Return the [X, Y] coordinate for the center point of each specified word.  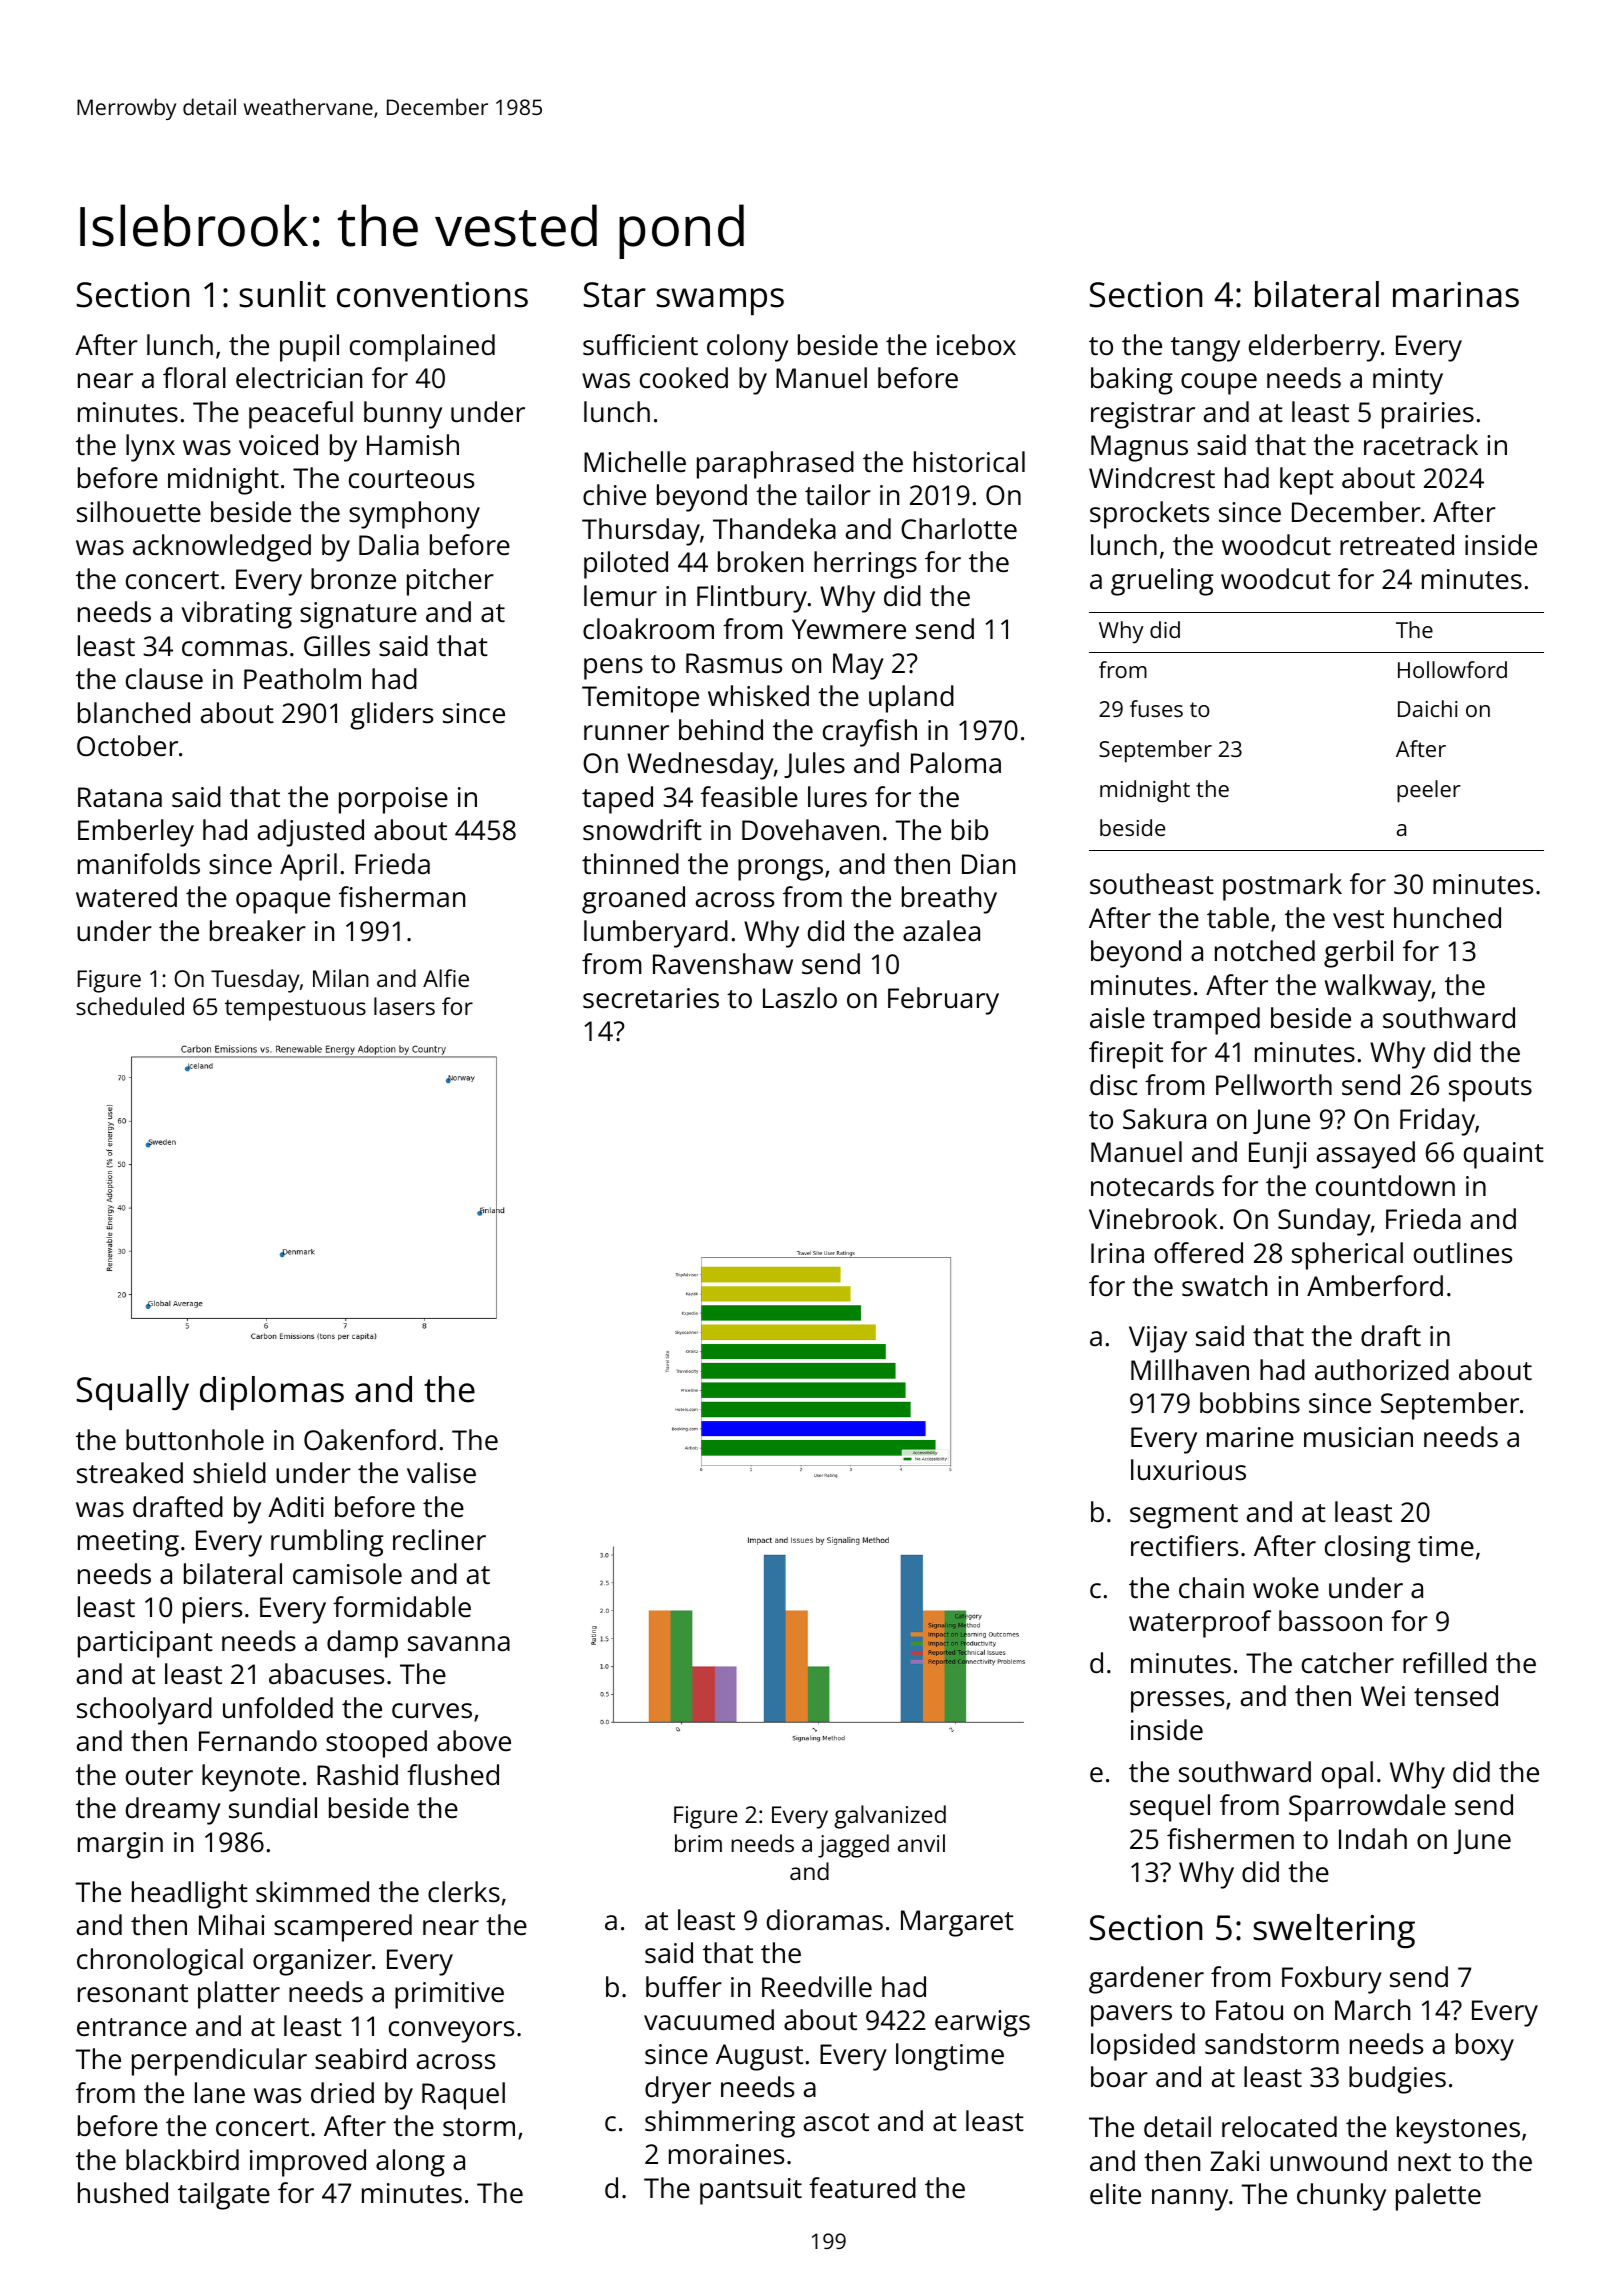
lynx [150, 448]
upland [911, 699]
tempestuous [295, 1010]
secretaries [651, 998]
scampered [343, 1928]
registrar [1143, 415]
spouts [1490, 1089]
